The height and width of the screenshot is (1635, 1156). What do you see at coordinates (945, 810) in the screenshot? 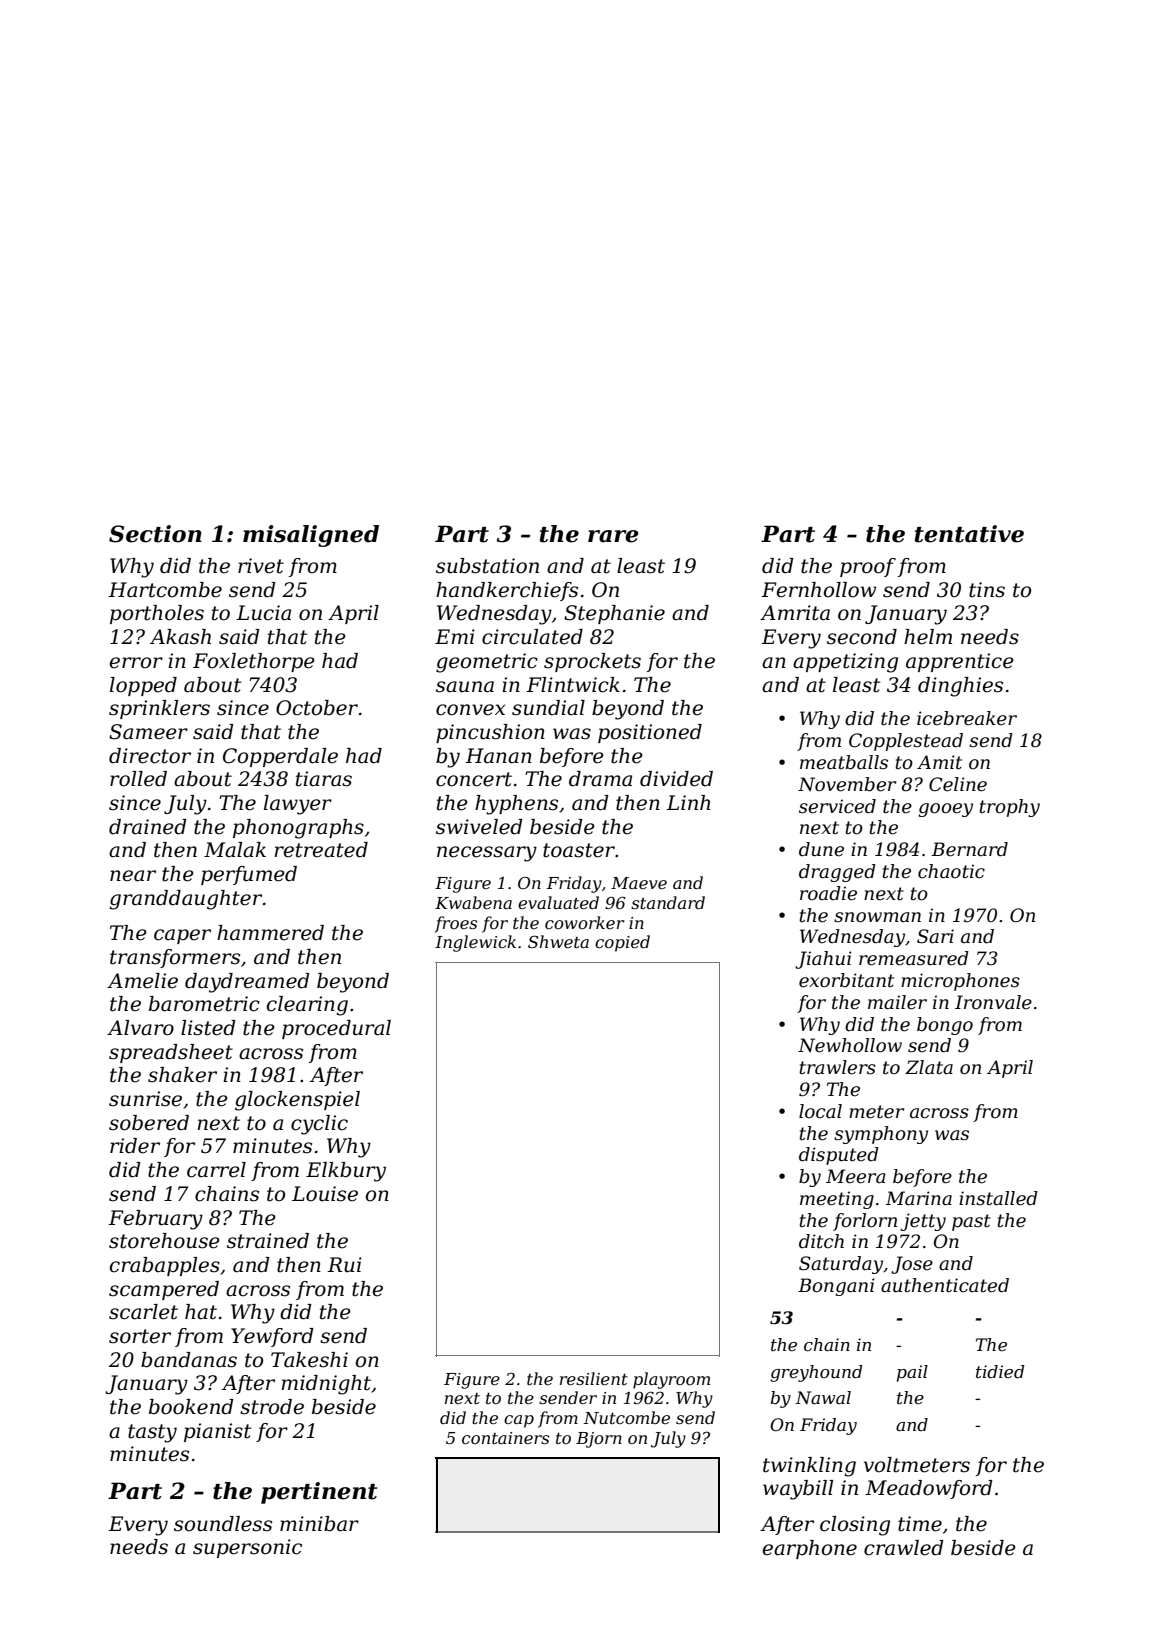
I see `gooey` at bounding box center [945, 810].
